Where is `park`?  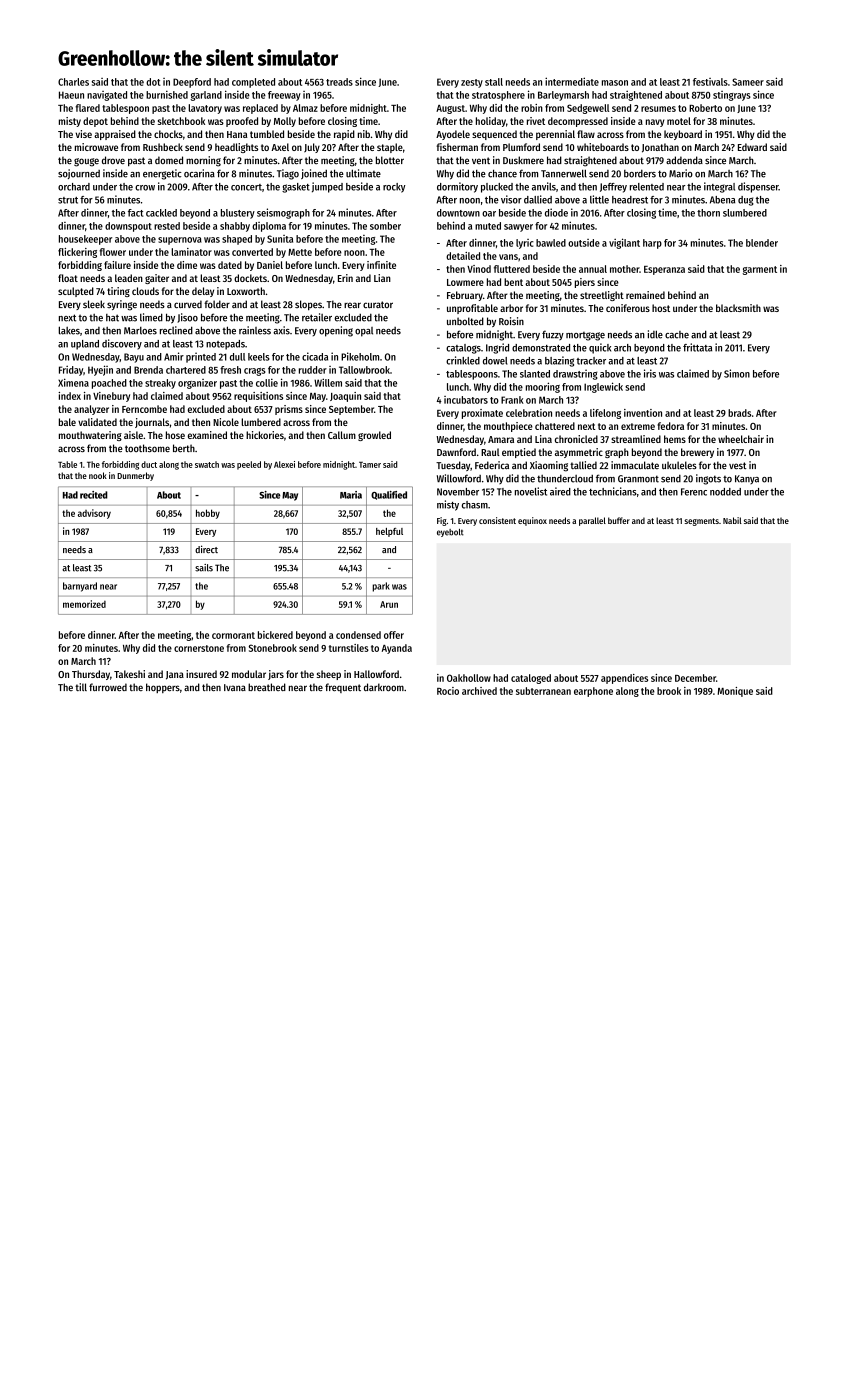
park is located at coordinates (381, 587).
